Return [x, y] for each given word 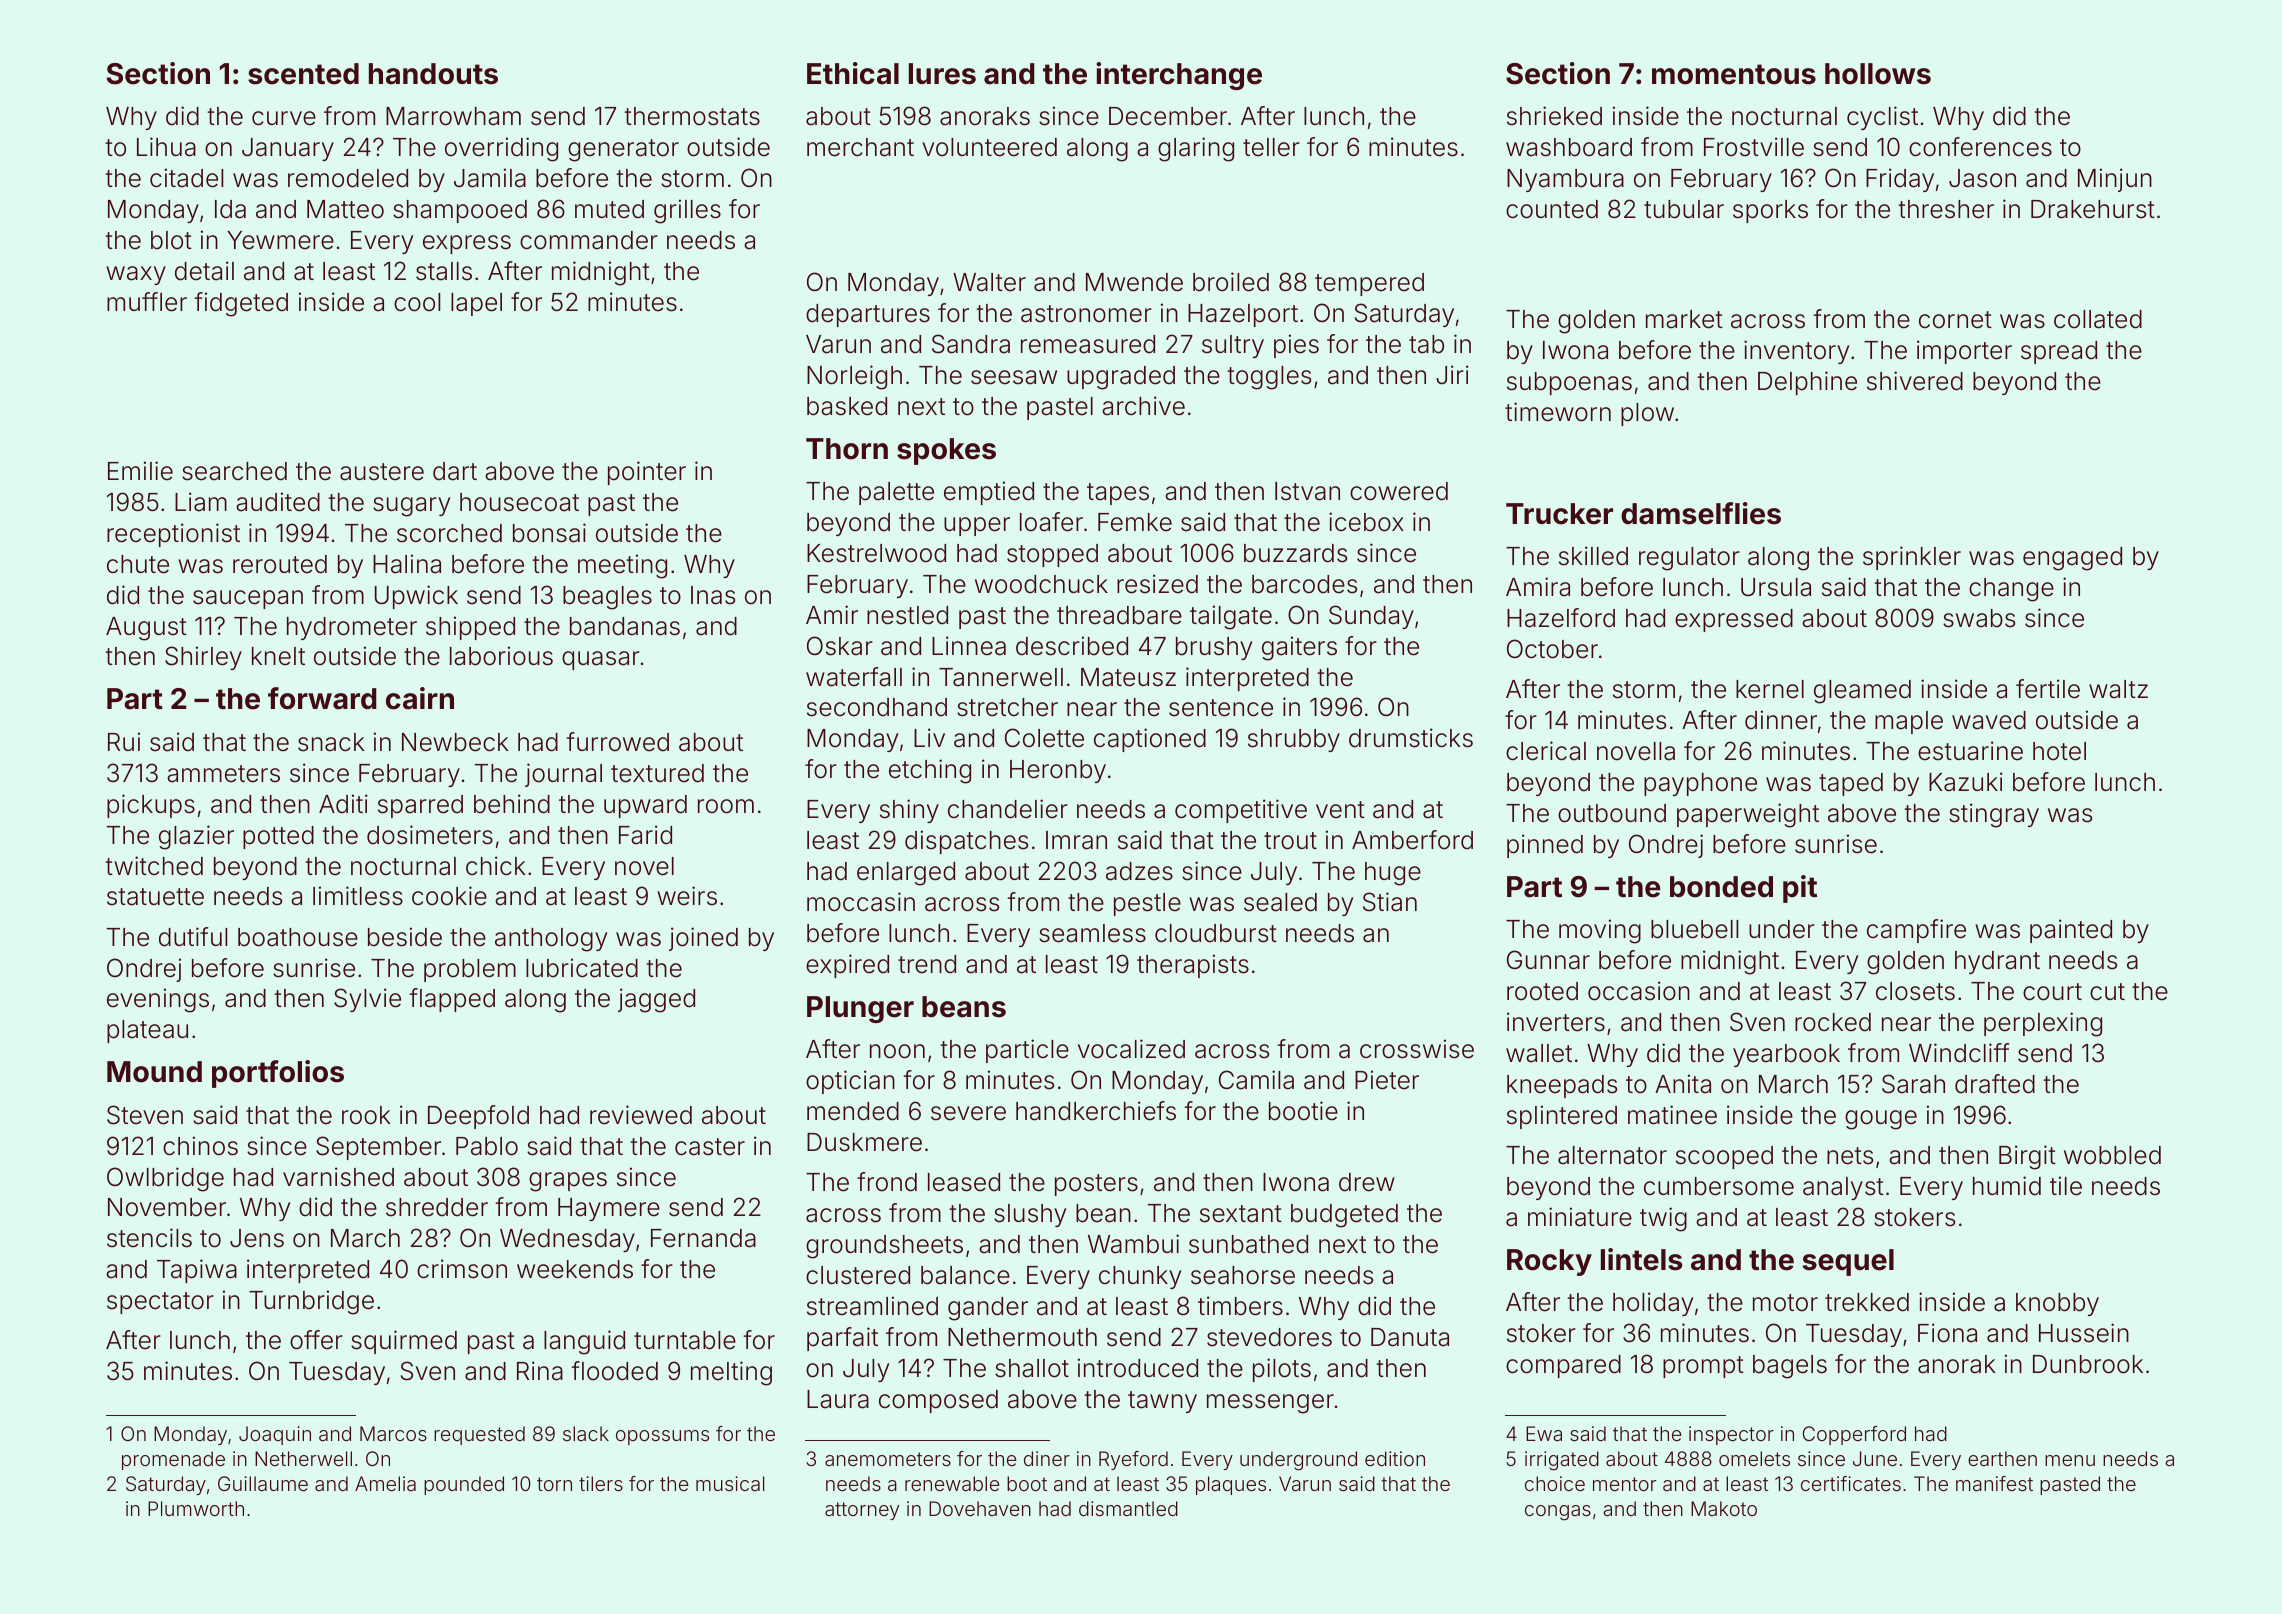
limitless [358, 896]
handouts [433, 74]
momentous [1734, 74]
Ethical [853, 73]
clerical [1546, 751]
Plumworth [196, 1508]
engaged [2072, 559]
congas [1558, 1513]
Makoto [1724, 1508]
